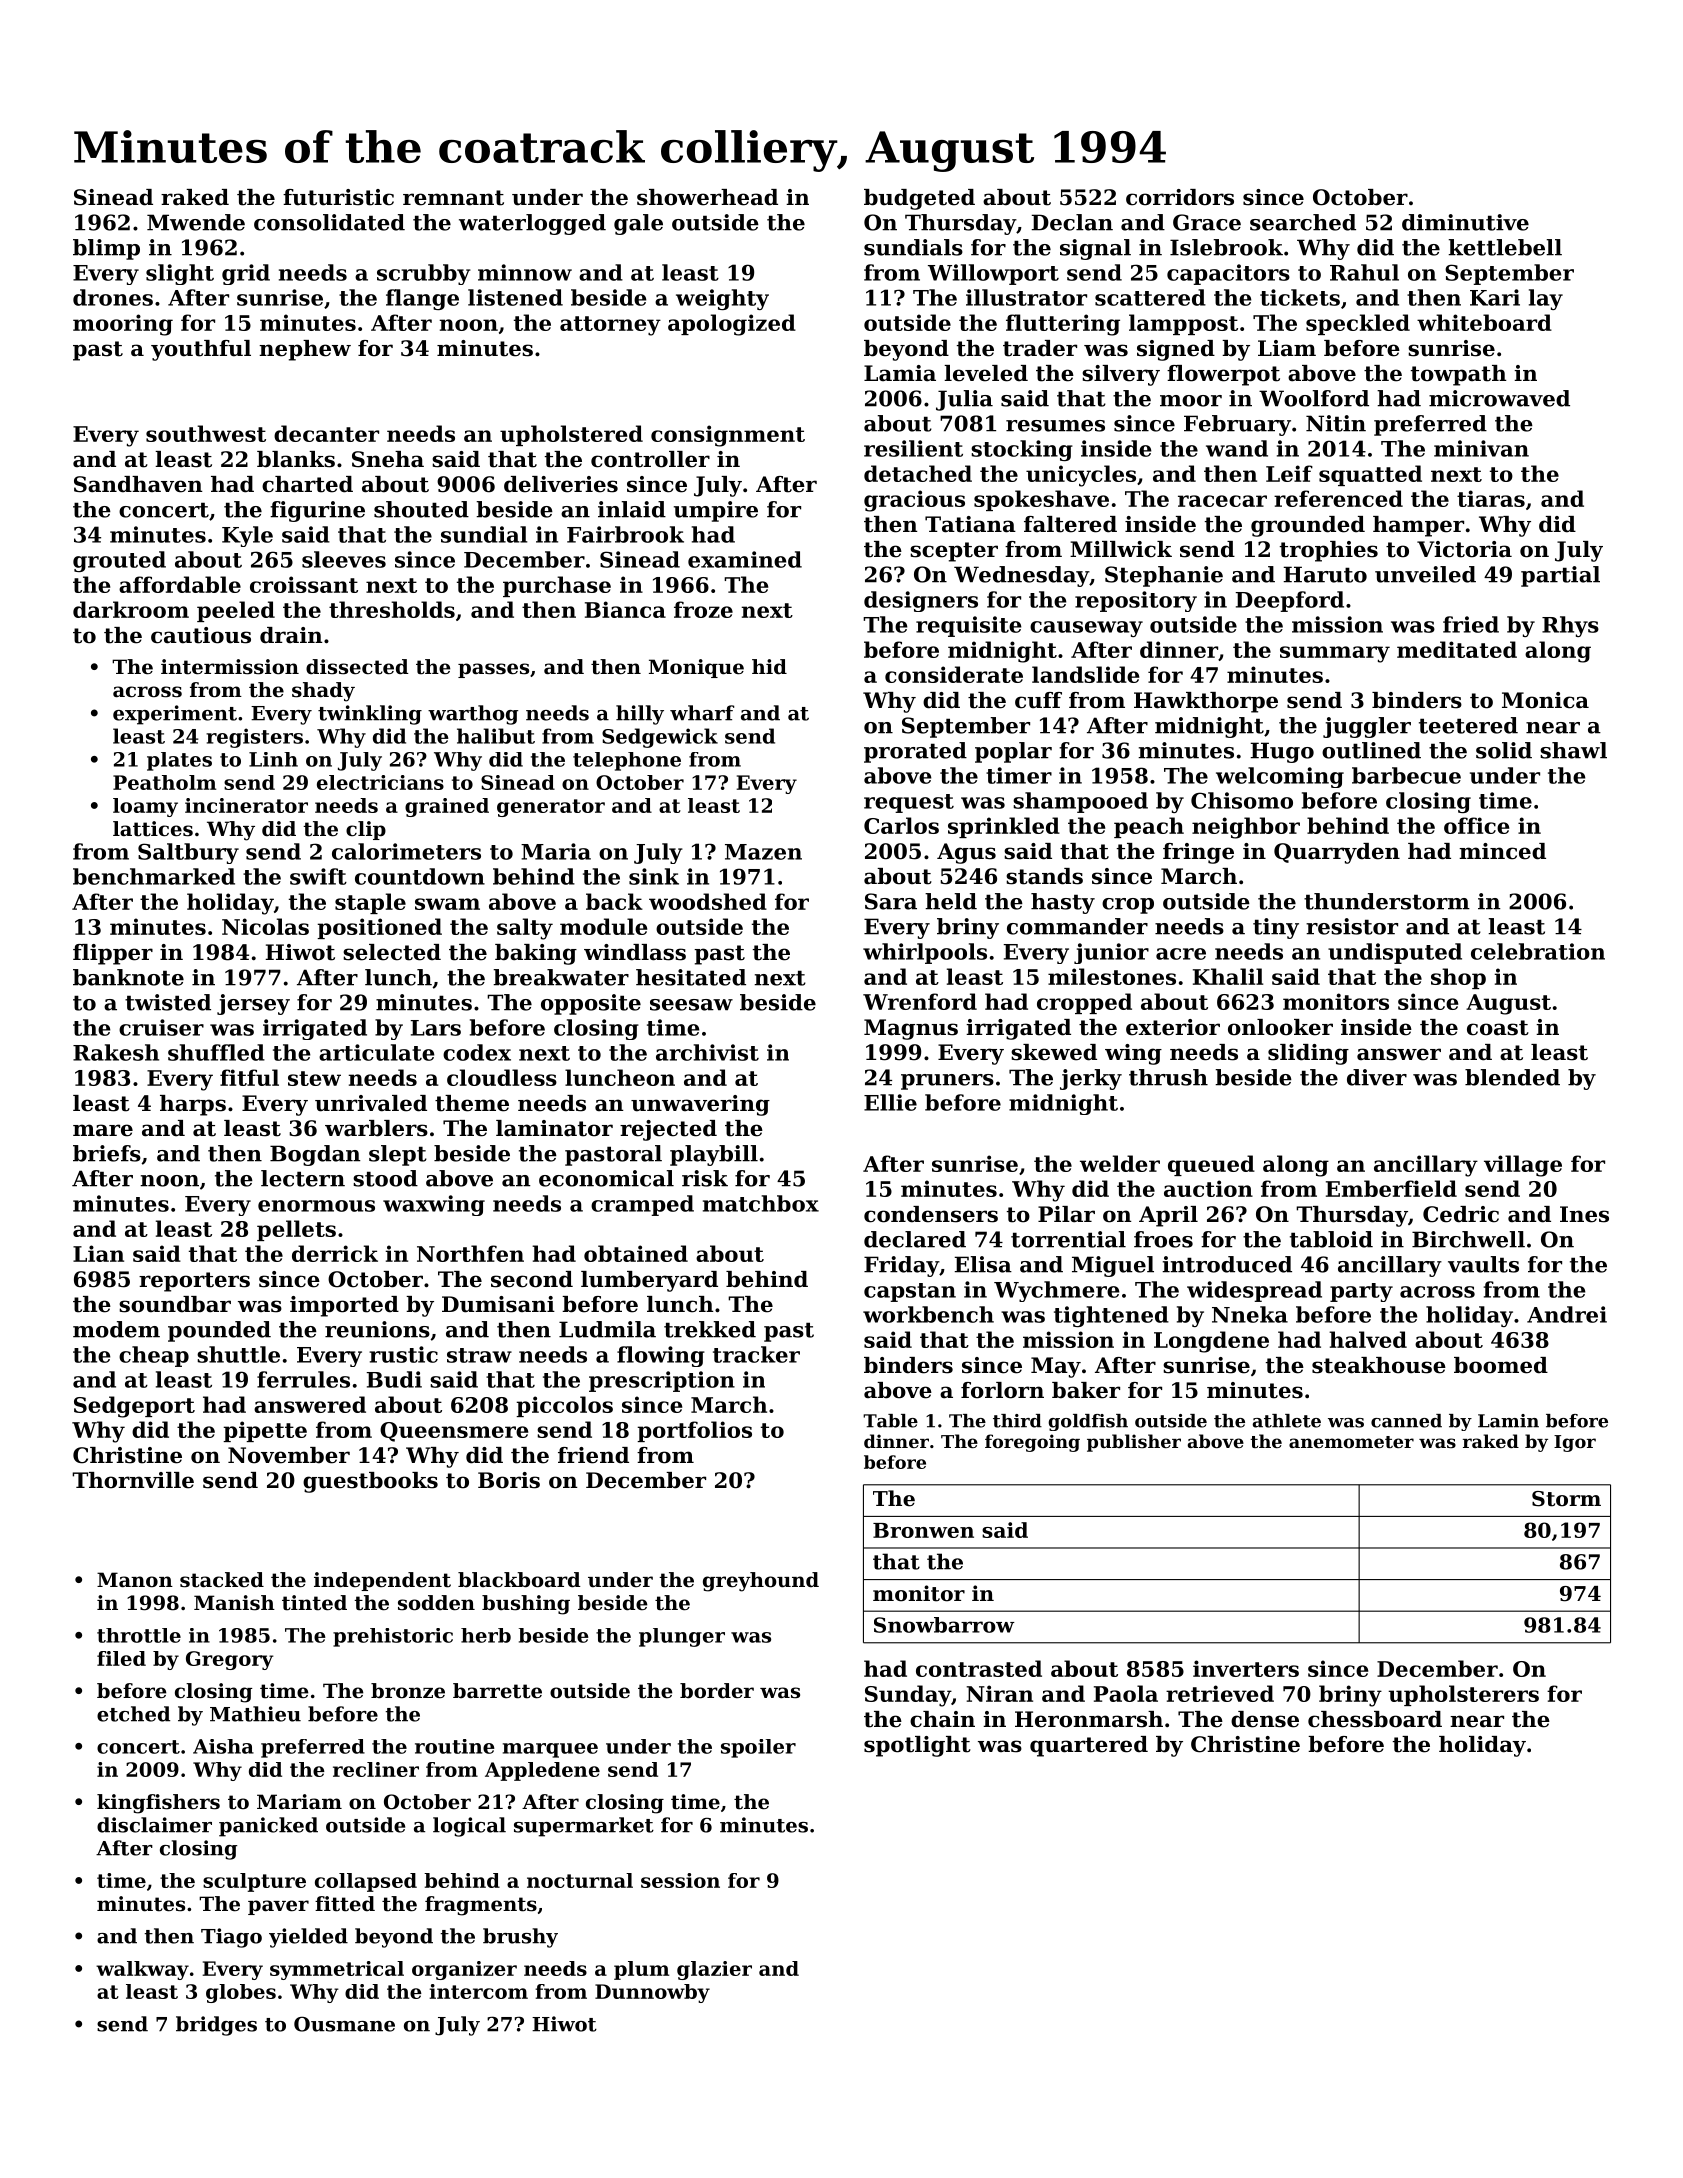 The width and height of the screenshot is (1683, 2178). What do you see at coordinates (662, 1381) in the screenshot?
I see `prescription` at bounding box center [662, 1381].
